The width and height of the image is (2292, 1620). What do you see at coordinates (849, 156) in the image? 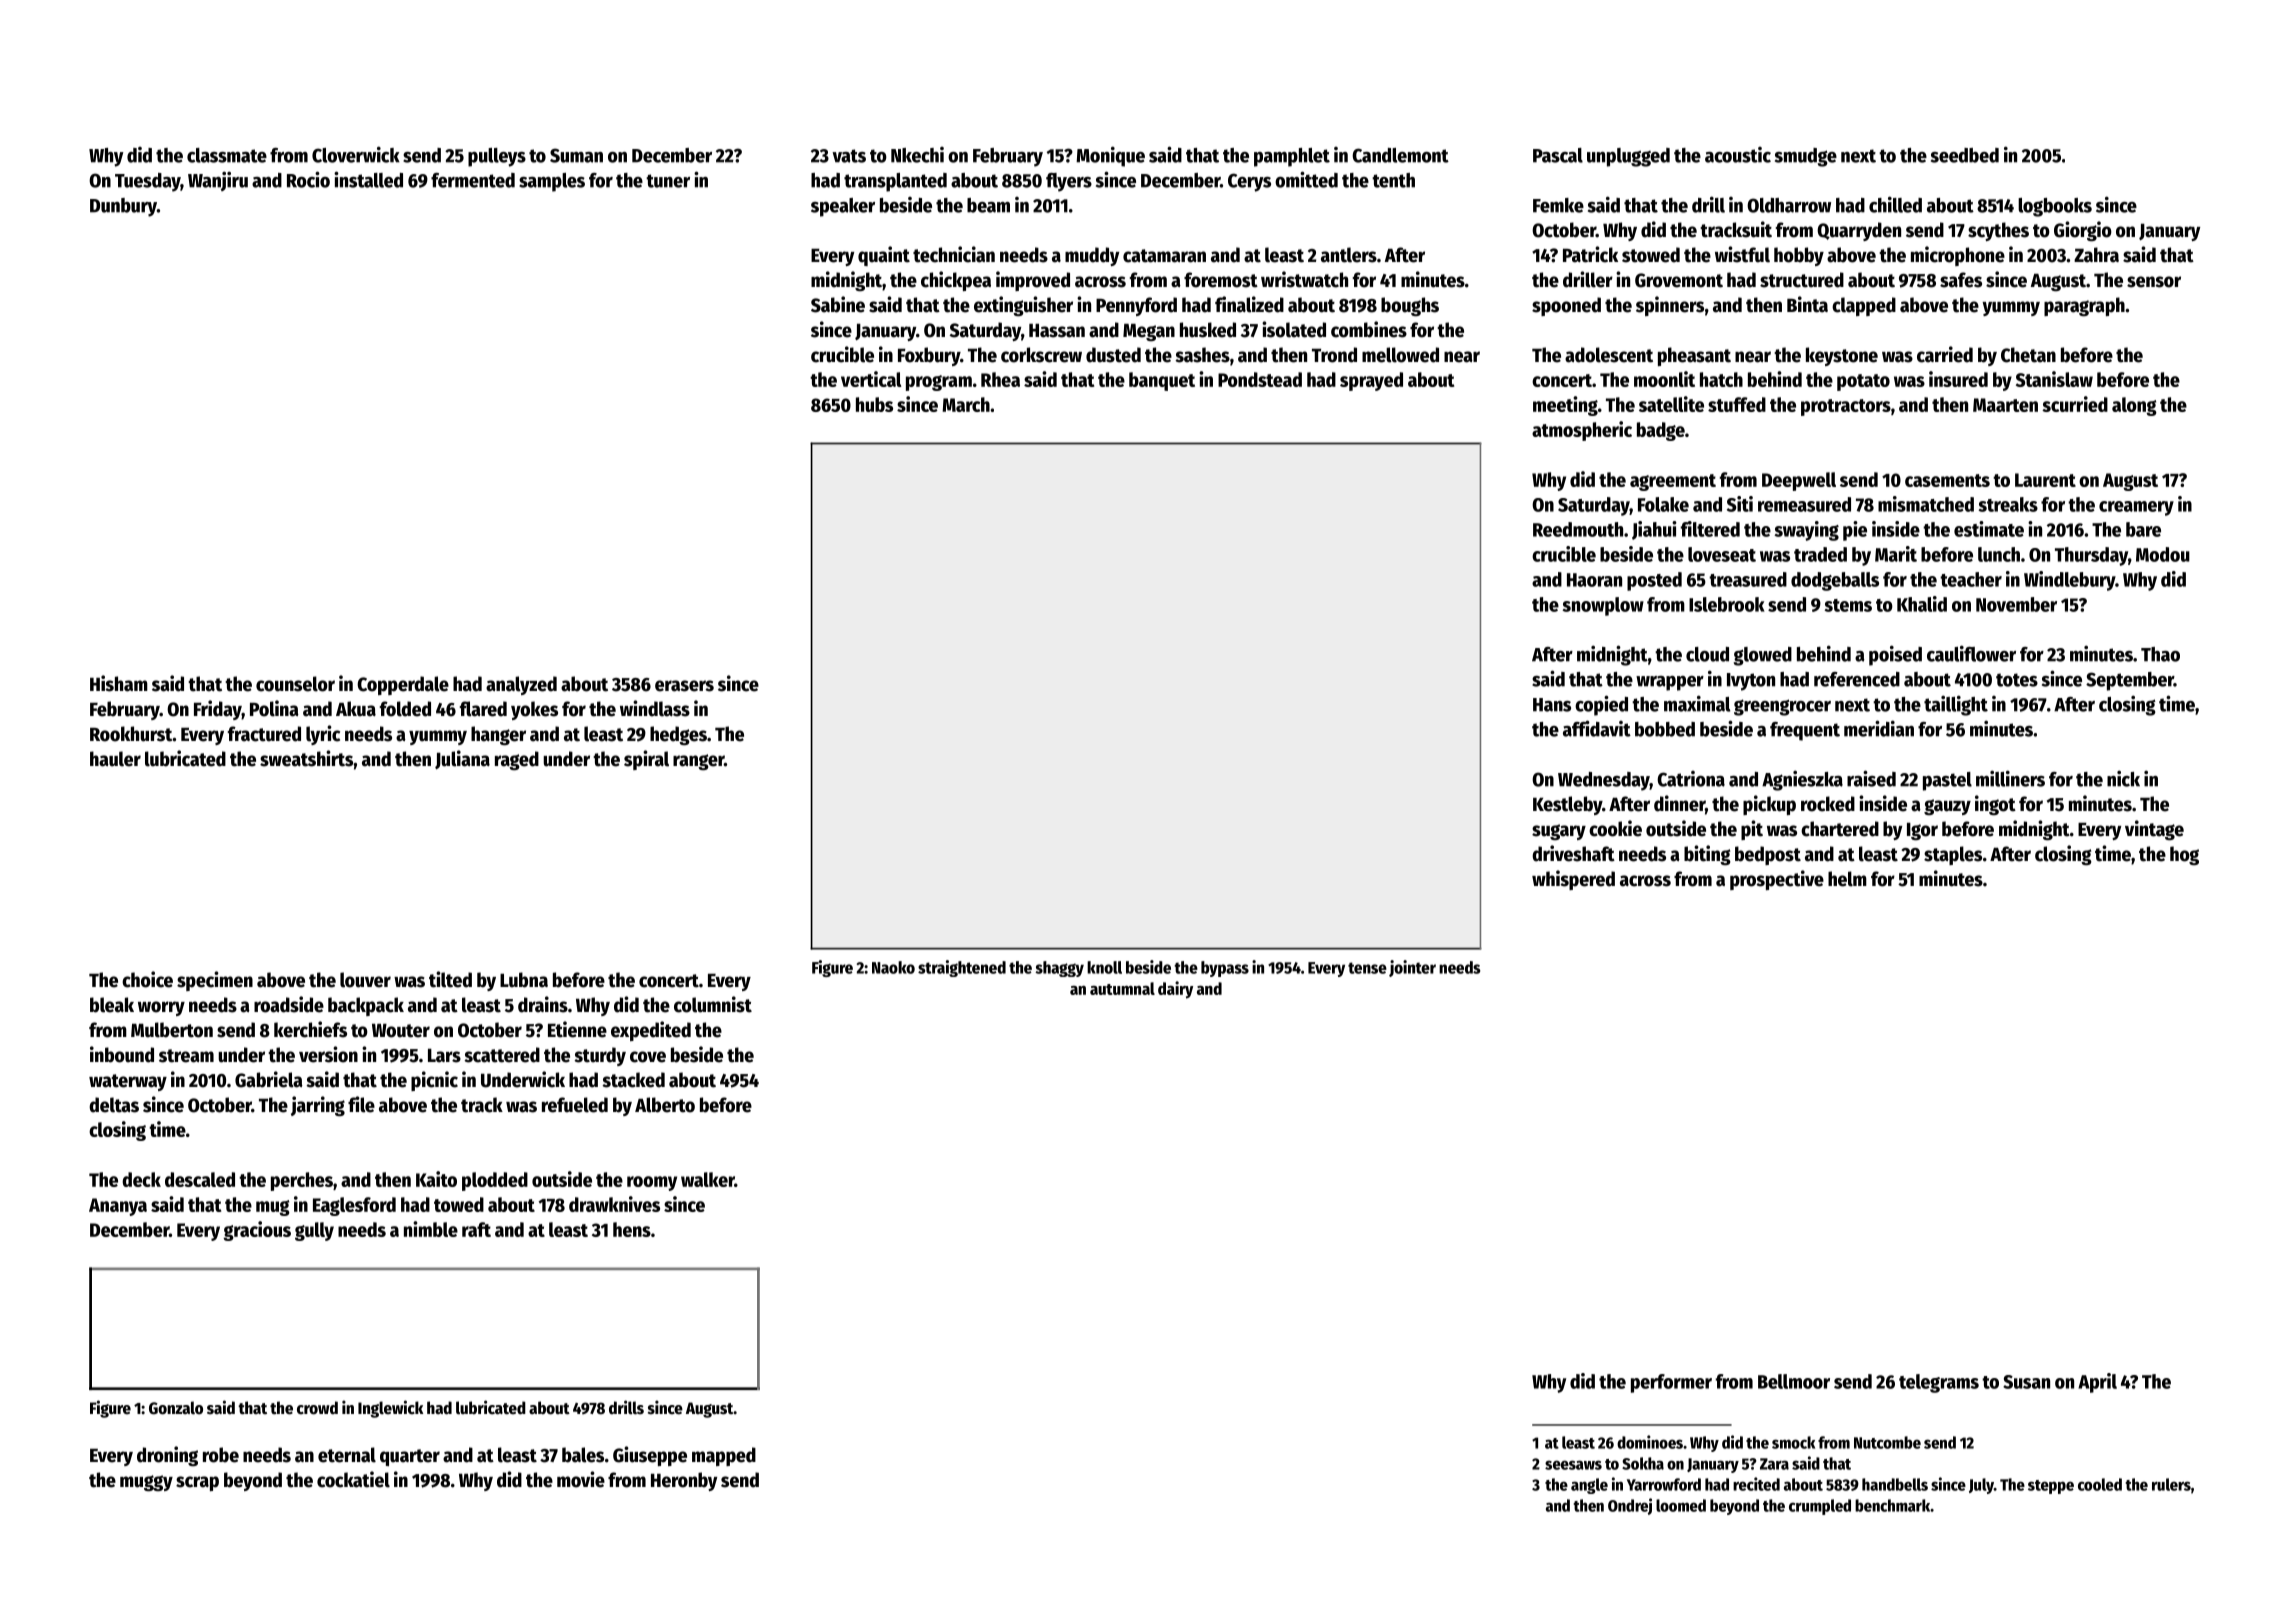
I see `vats` at bounding box center [849, 156].
